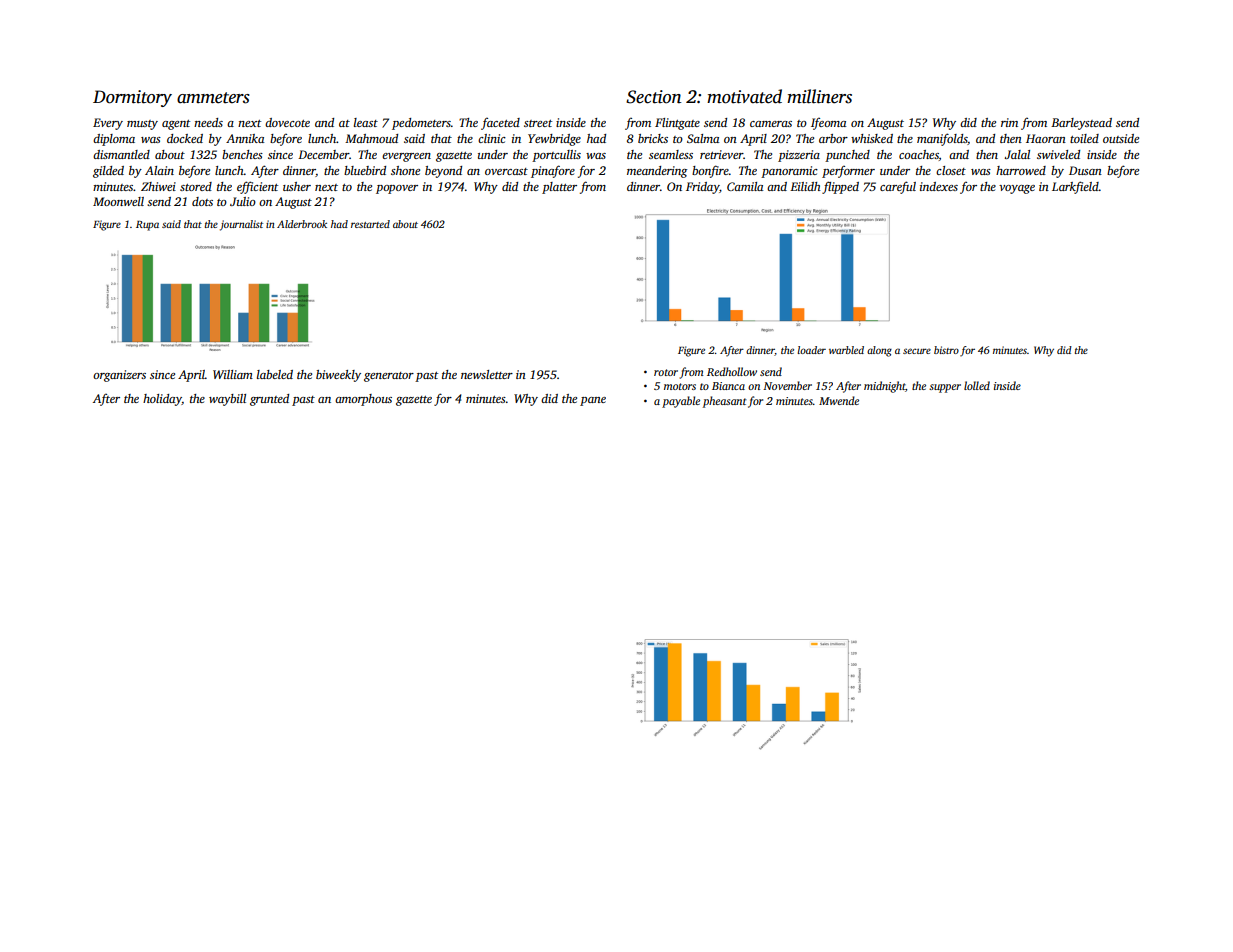  Describe the element at coordinates (132, 98) in the screenshot. I see `Dormitory` at that location.
